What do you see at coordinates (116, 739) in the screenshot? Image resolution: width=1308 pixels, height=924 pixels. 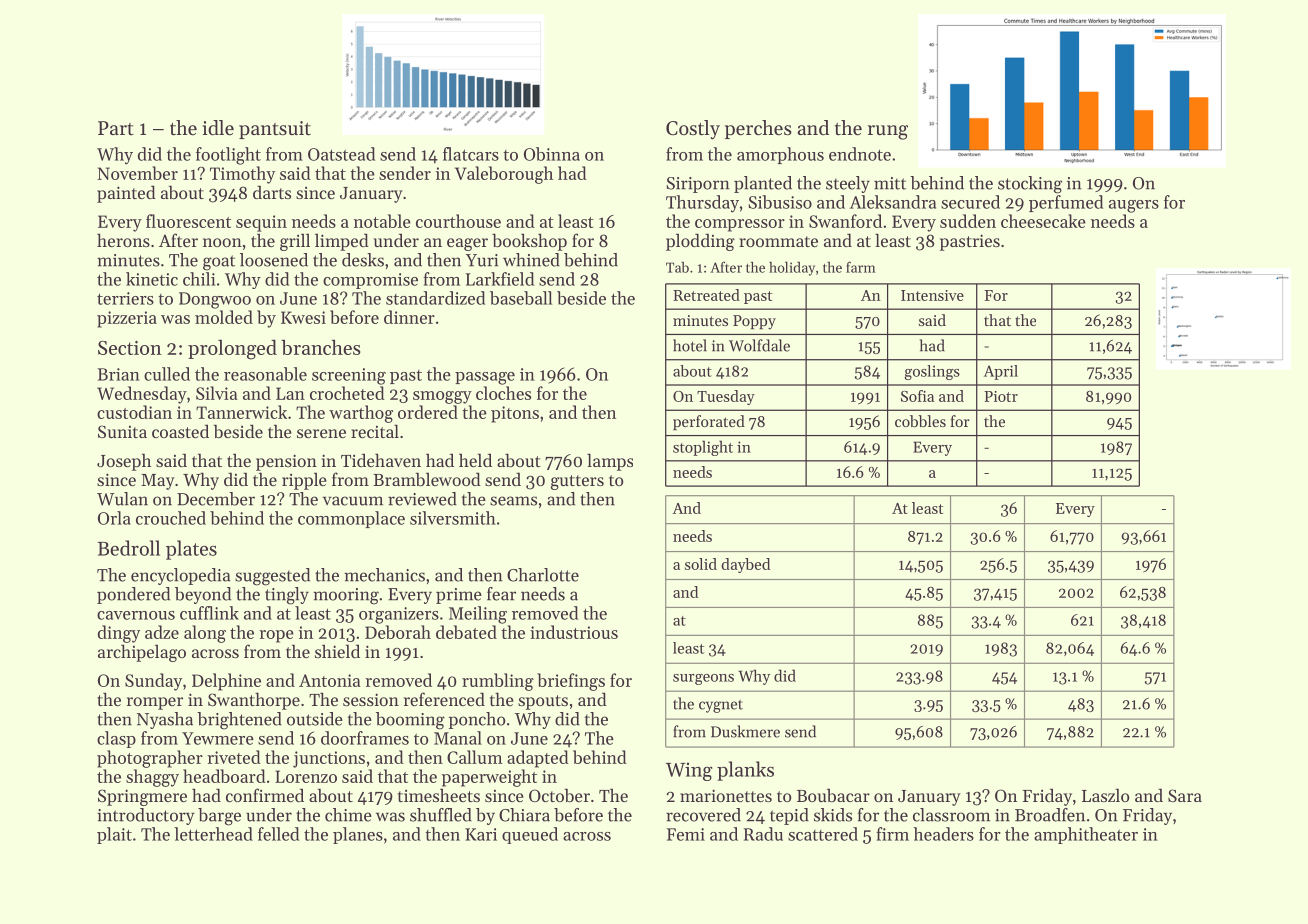 I see `clasp` at bounding box center [116, 739].
